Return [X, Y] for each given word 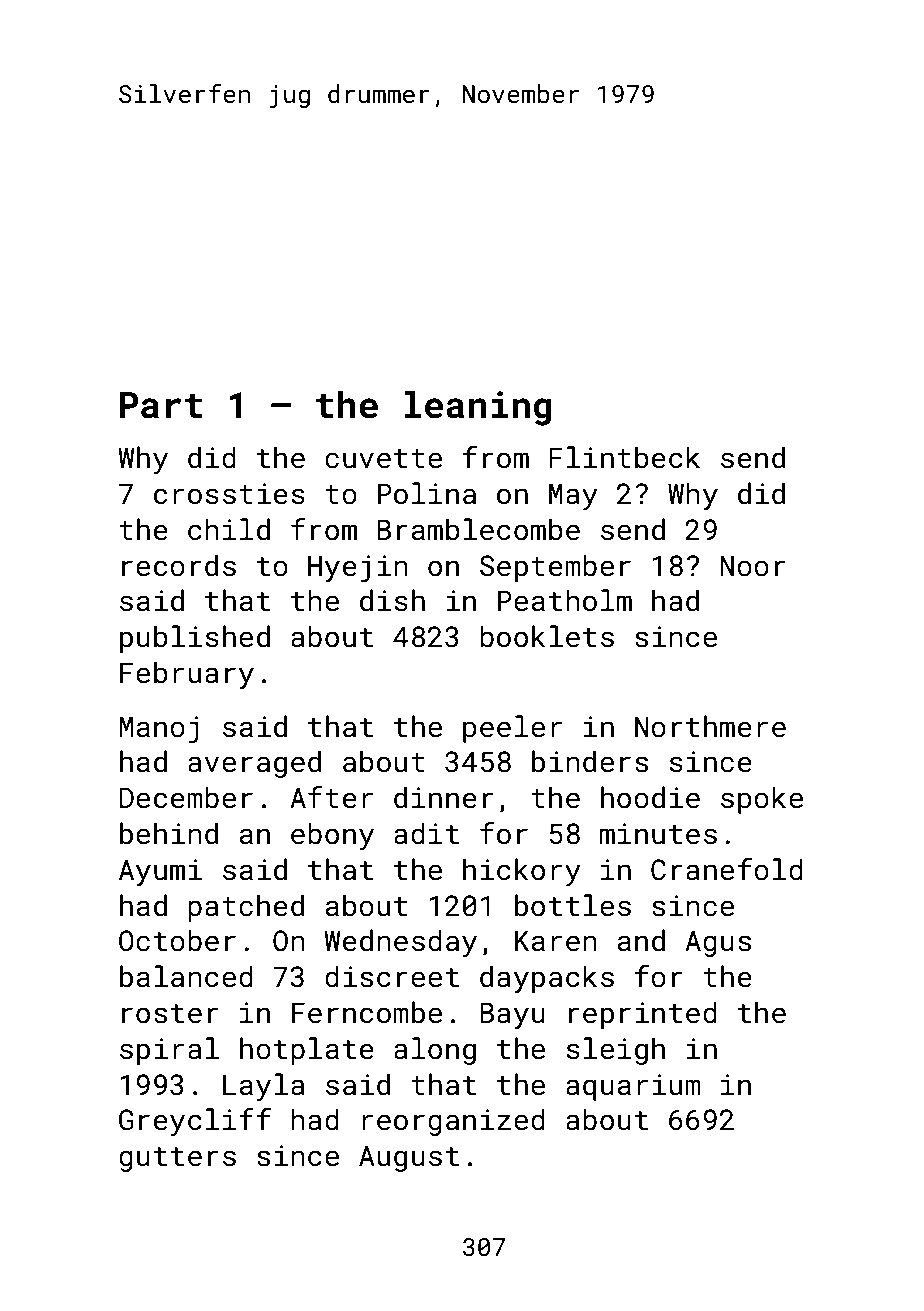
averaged [254, 764]
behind [169, 833]
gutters [177, 1159]
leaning [478, 408]
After [331, 797]
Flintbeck [624, 457]
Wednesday [400, 943]
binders [590, 761]
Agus [718, 943]
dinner [444, 797]
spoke [762, 800]
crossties [229, 494]
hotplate [307, 1051]
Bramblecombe [478, 529]
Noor [753, 566]
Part [161, 405]
